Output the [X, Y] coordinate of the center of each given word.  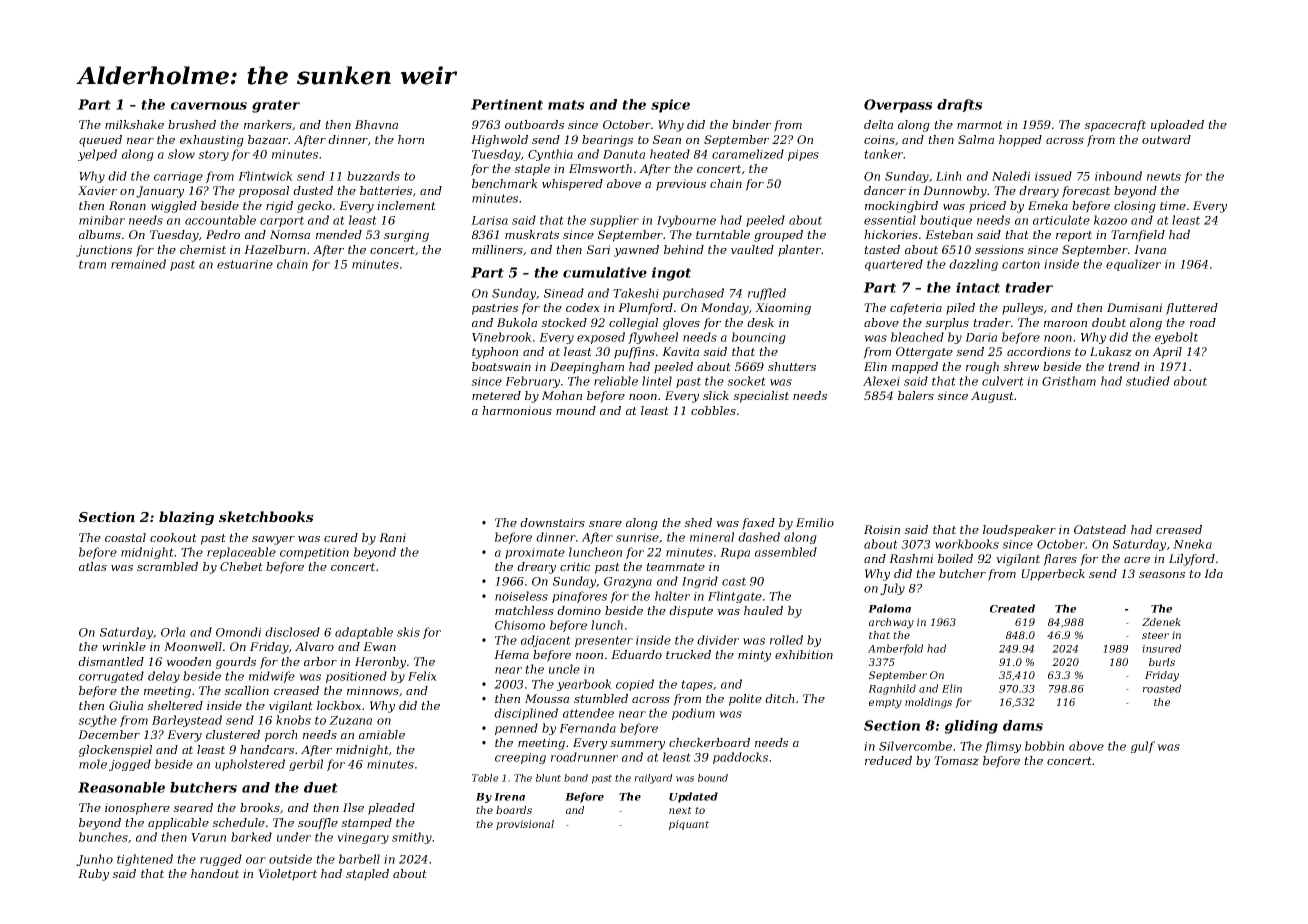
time [1173, 205]
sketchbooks [266, 516]
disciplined [526, 714]
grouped [778, 236]
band [576, 778]
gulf [1143, 747]
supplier [614, 221]
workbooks [967, 544]
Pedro [223, 234]
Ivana [1150, 249]
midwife [272, 677]
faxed [758, 524]
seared [193, 807]
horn [411, 139]
